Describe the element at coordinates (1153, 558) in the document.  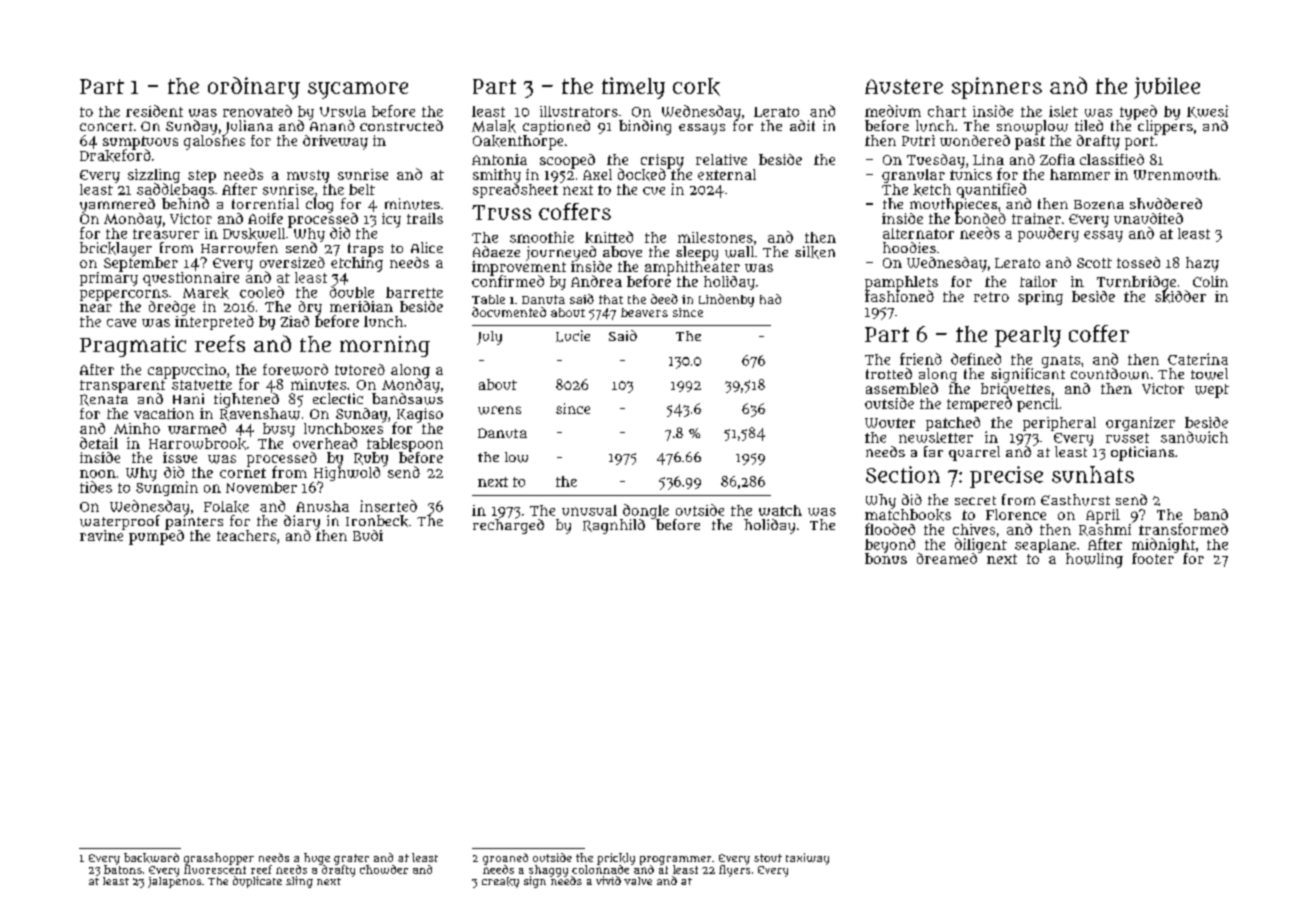
I see `footer` at that location.
